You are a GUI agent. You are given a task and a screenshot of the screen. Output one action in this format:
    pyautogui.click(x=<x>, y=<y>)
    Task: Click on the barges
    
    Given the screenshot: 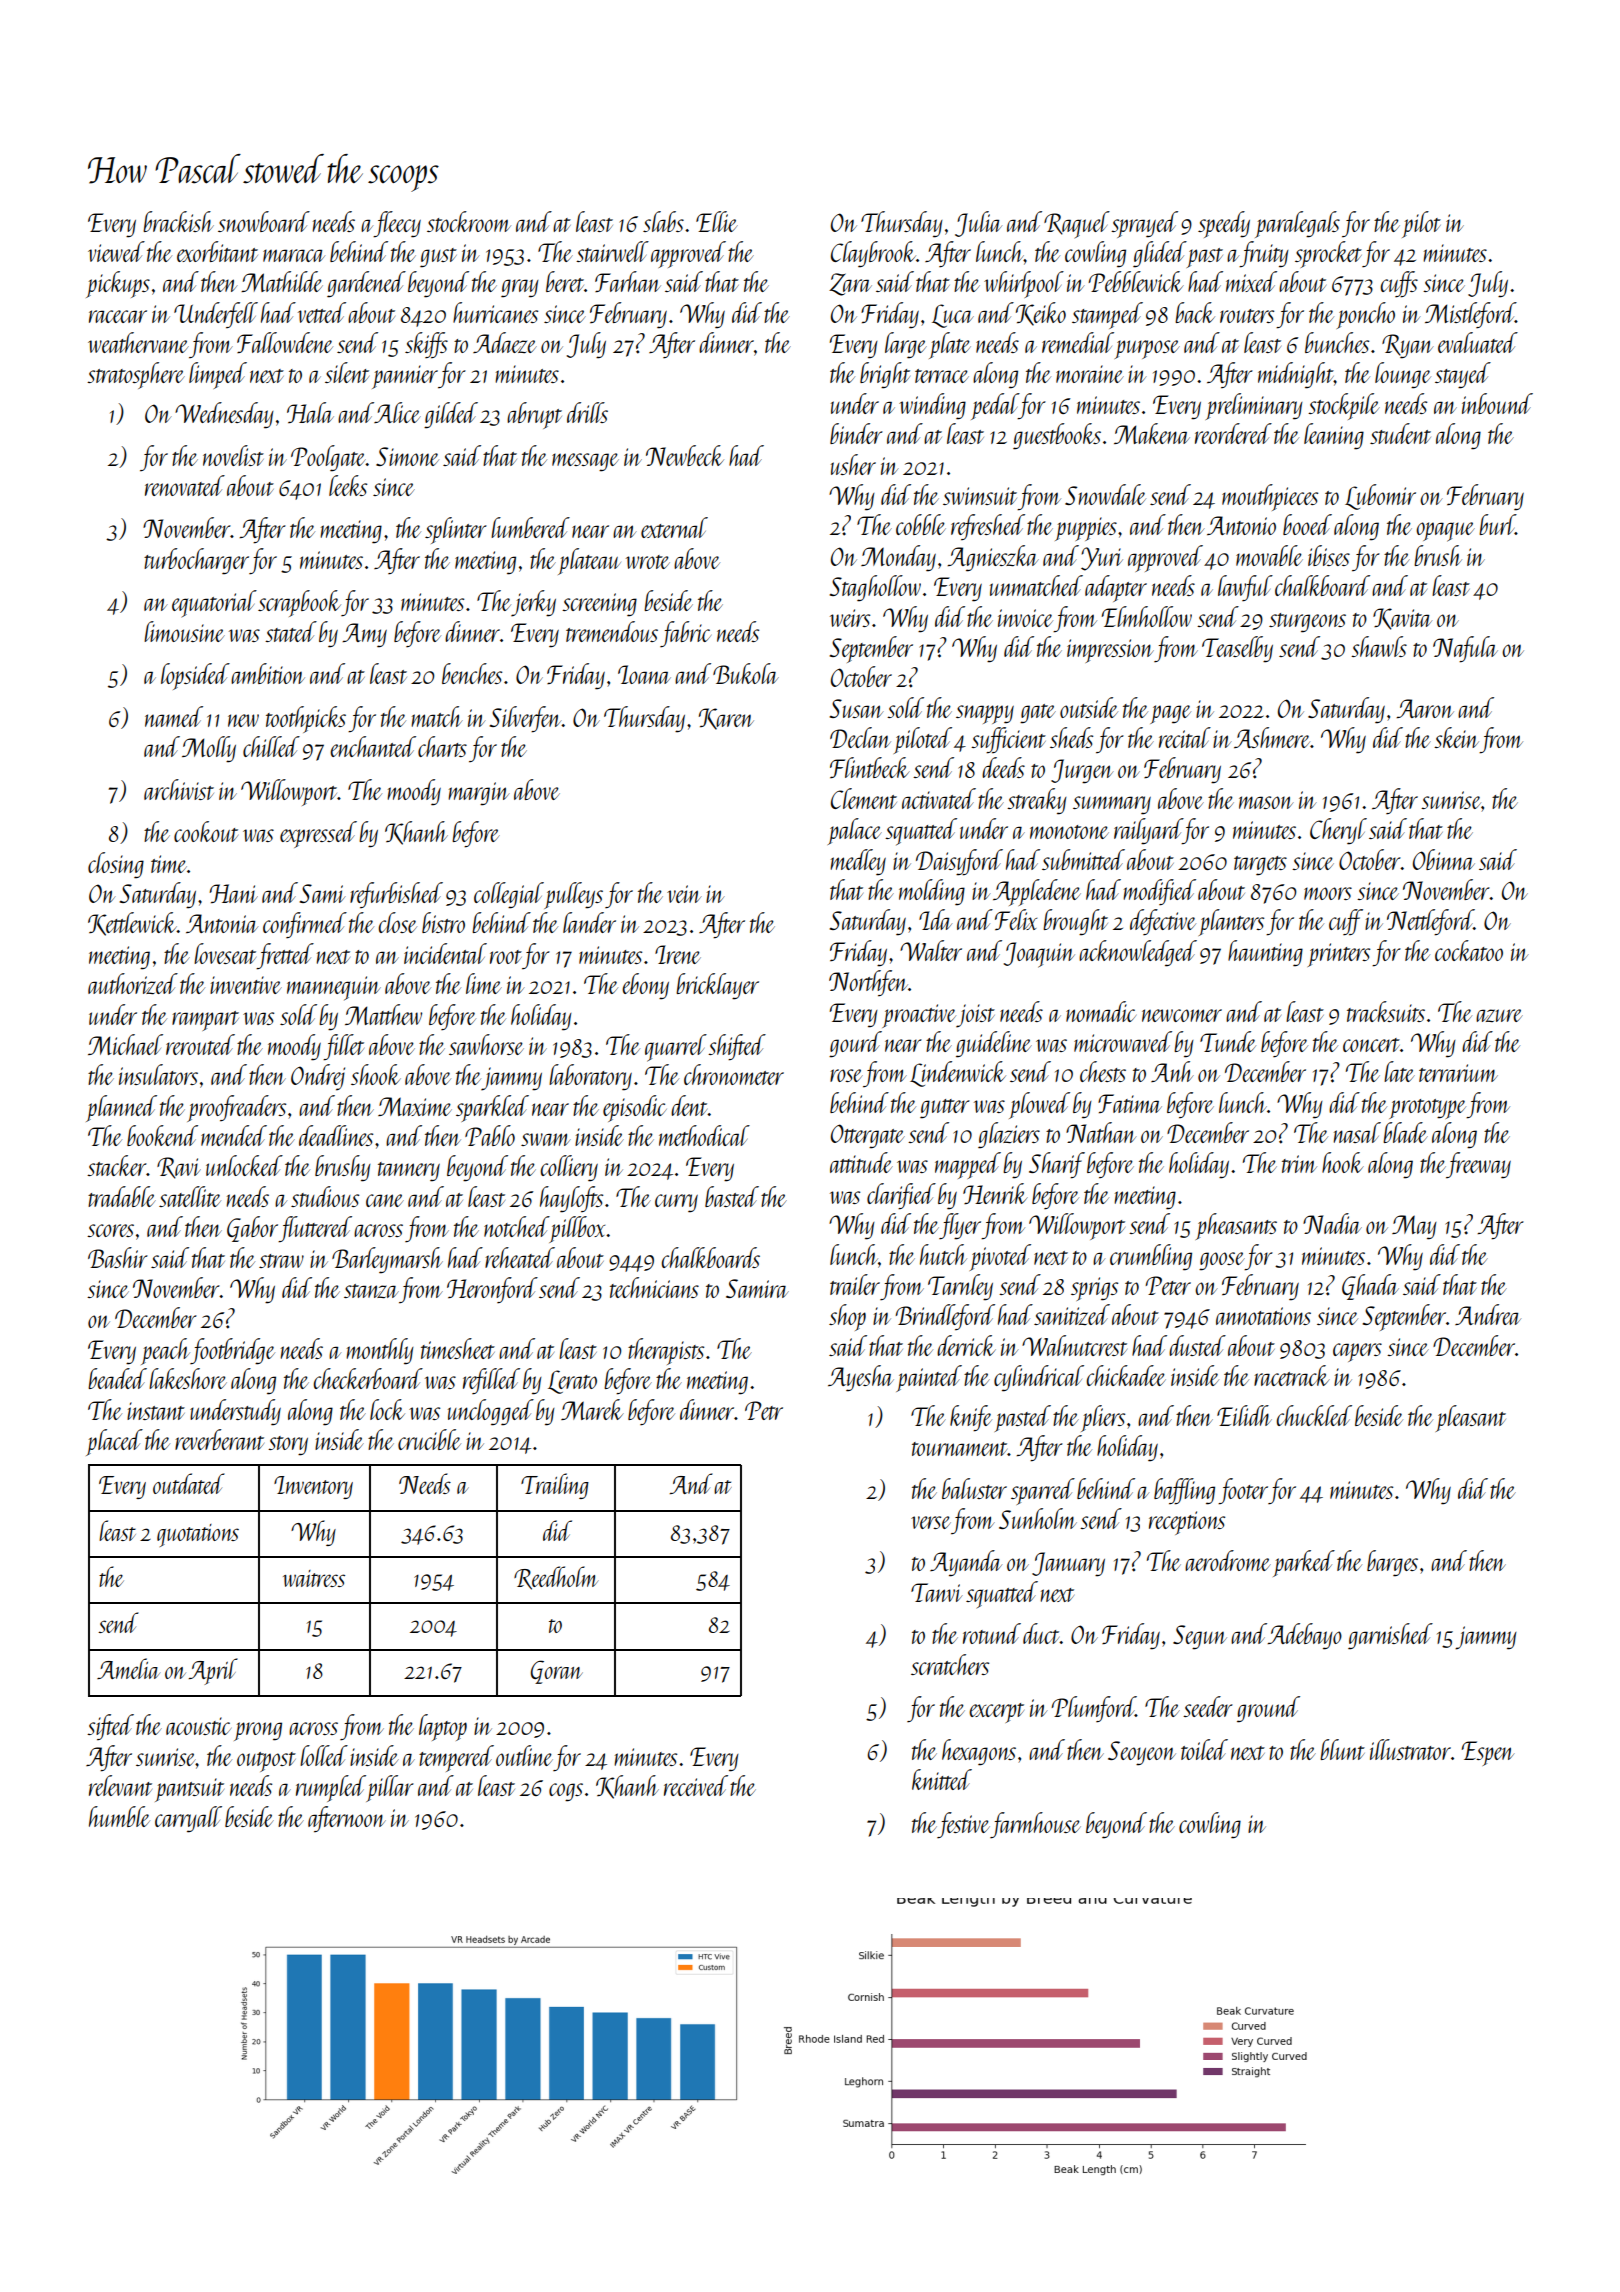 What is the action you would take?
    pyautogui.click(x=1392, y=1563)
